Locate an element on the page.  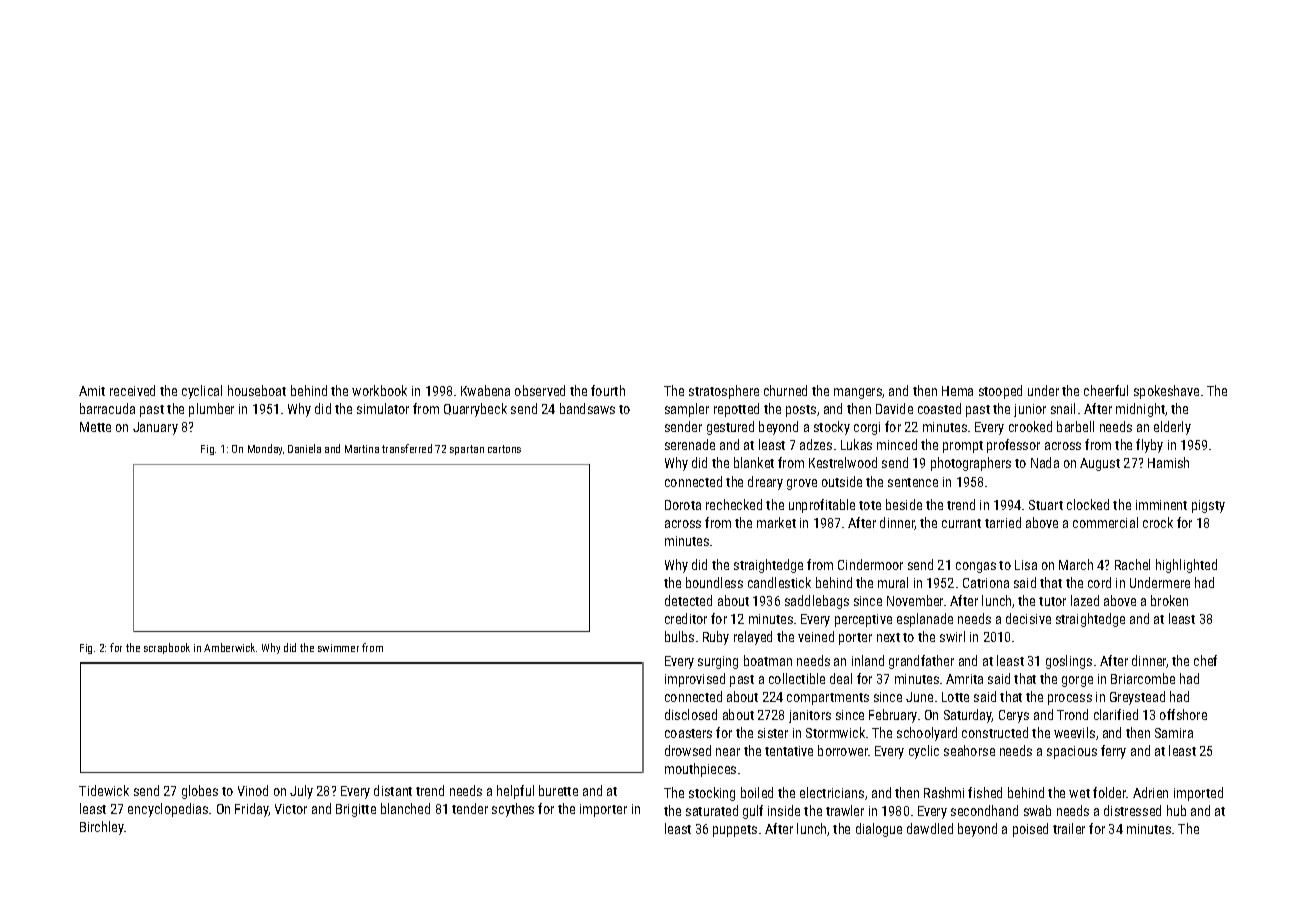
offshore is located at coordinates (1183, 714).
